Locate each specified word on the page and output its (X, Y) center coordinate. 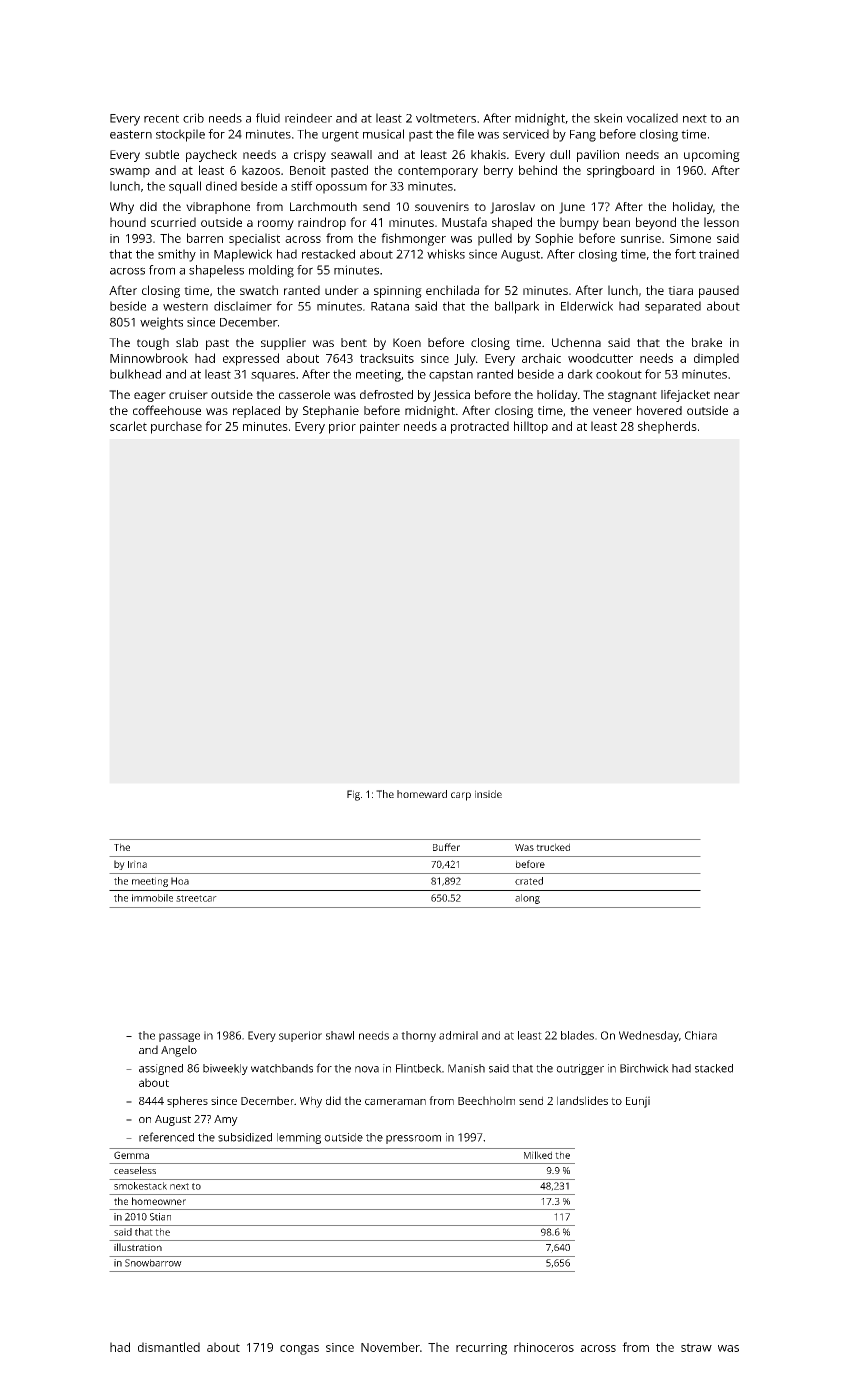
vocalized (652, 118)
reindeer (308, 118)
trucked (553, 847)
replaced (256, 412)
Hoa (180, 881)
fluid (268, 118)
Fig (353, 795)
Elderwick (587, 306)
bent (354, 342)
